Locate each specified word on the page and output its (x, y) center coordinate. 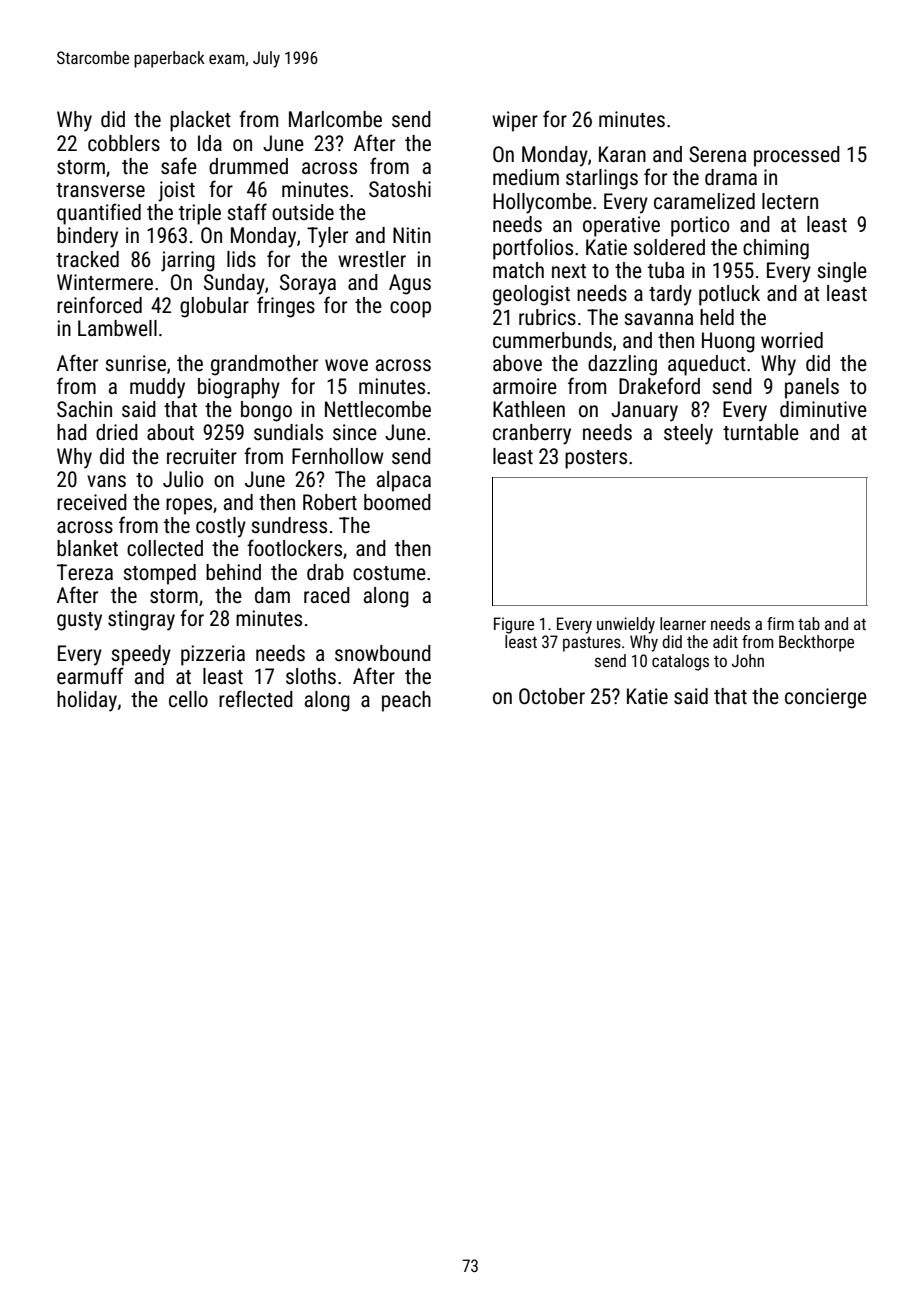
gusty (79, 621)
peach (406, 701)
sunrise (135, 363)
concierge (826, 698)
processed (797, 156)
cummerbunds (552, 340)
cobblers (124, 143)
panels (812, 388)
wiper (515, 121)
